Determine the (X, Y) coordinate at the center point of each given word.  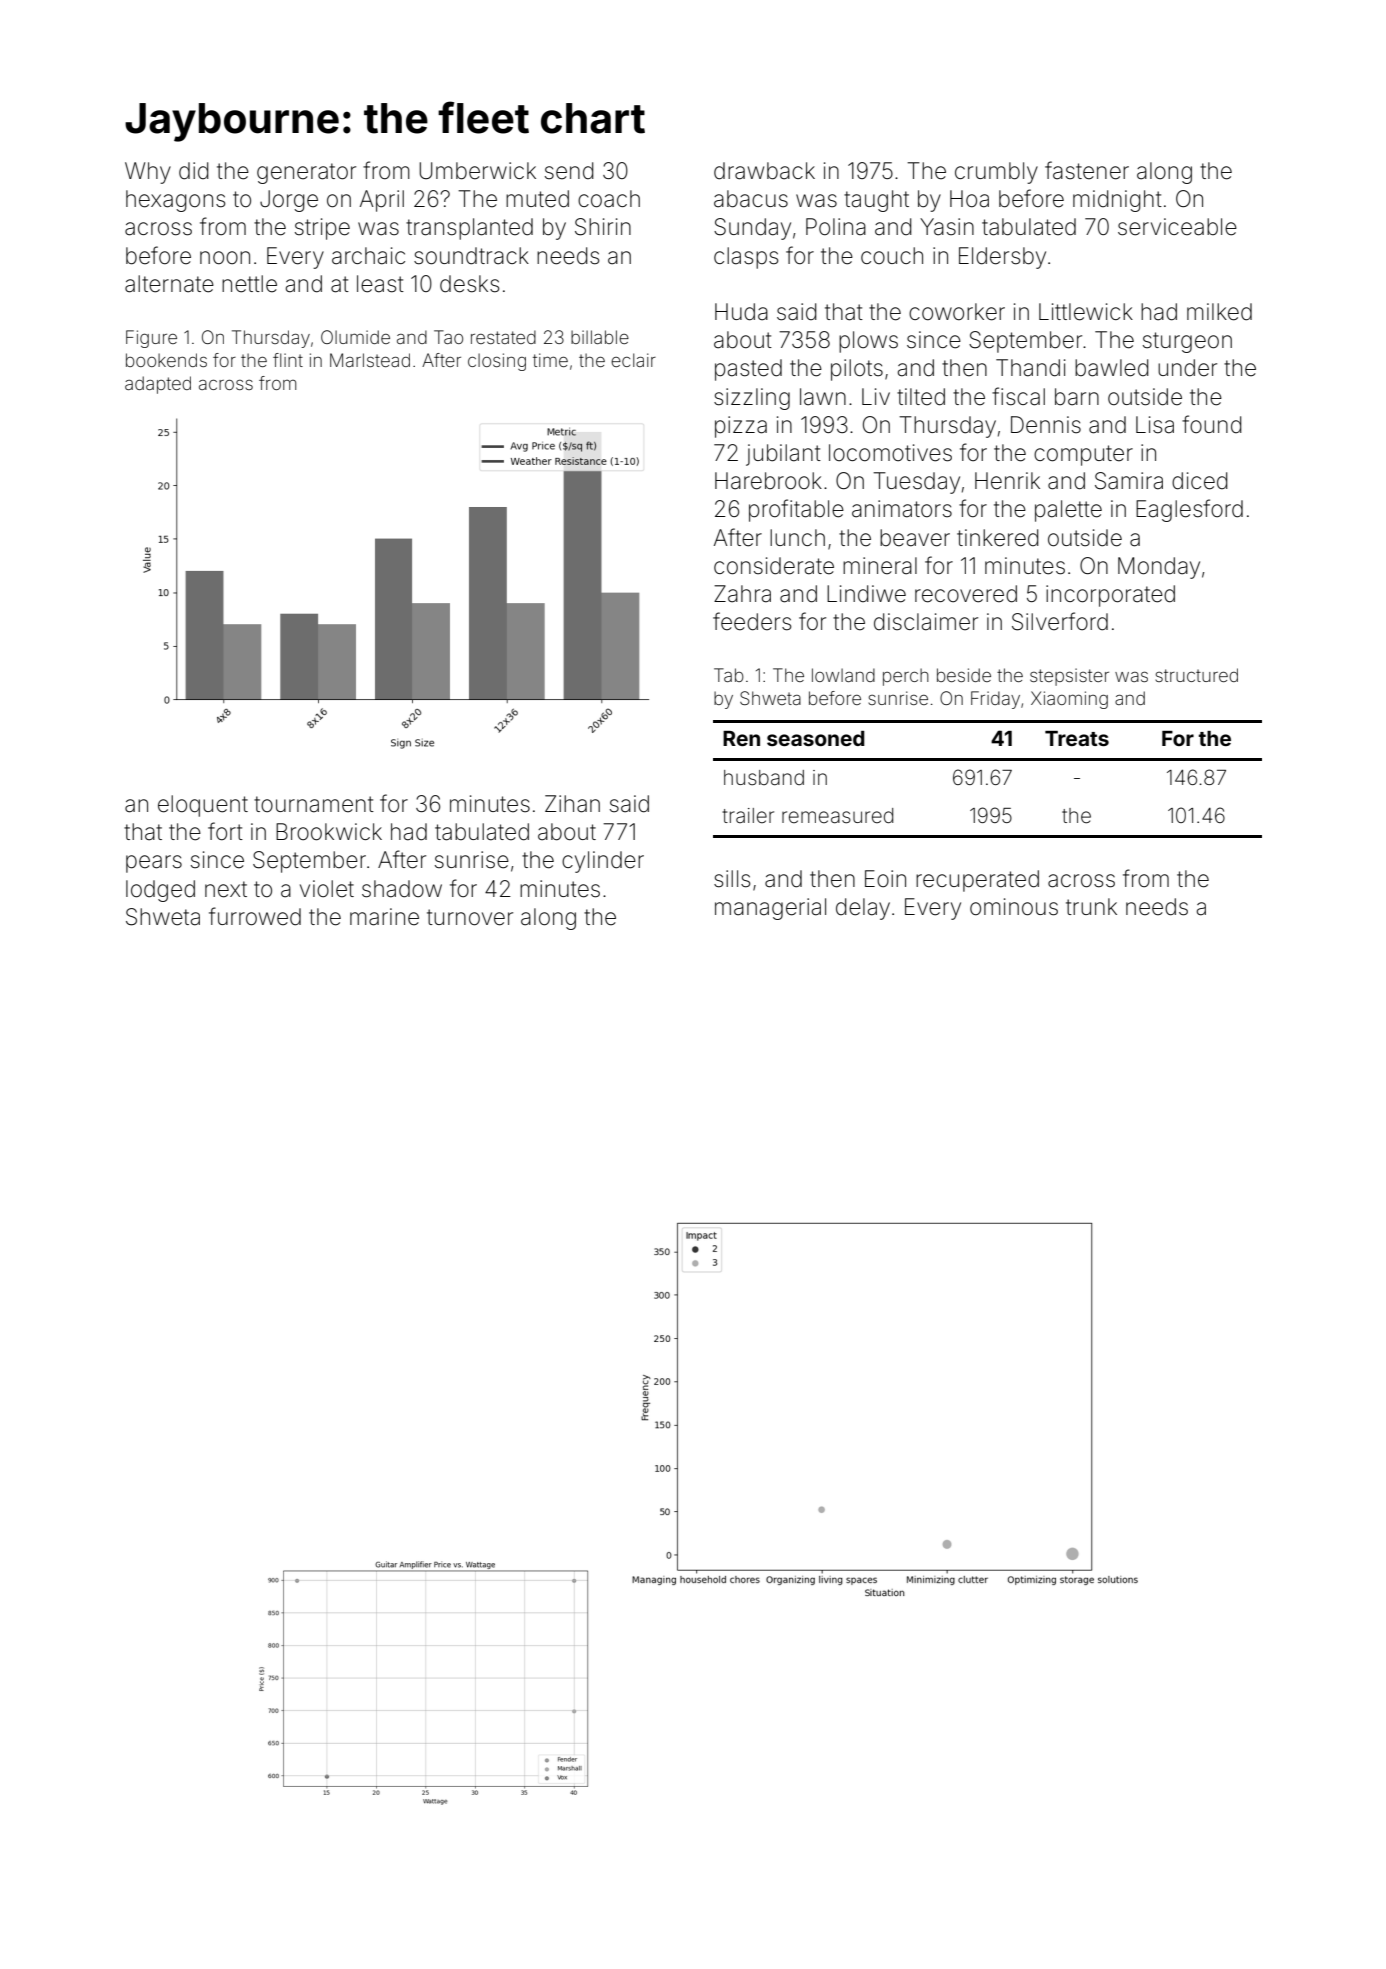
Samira (1129, 481)
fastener (1087, 170)
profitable (796, 510)
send (569, 171)
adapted (158, 385)
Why (148, 173)
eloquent (203, 806)
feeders (752, 621)
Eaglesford (1189, 510)
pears (154, 864)
